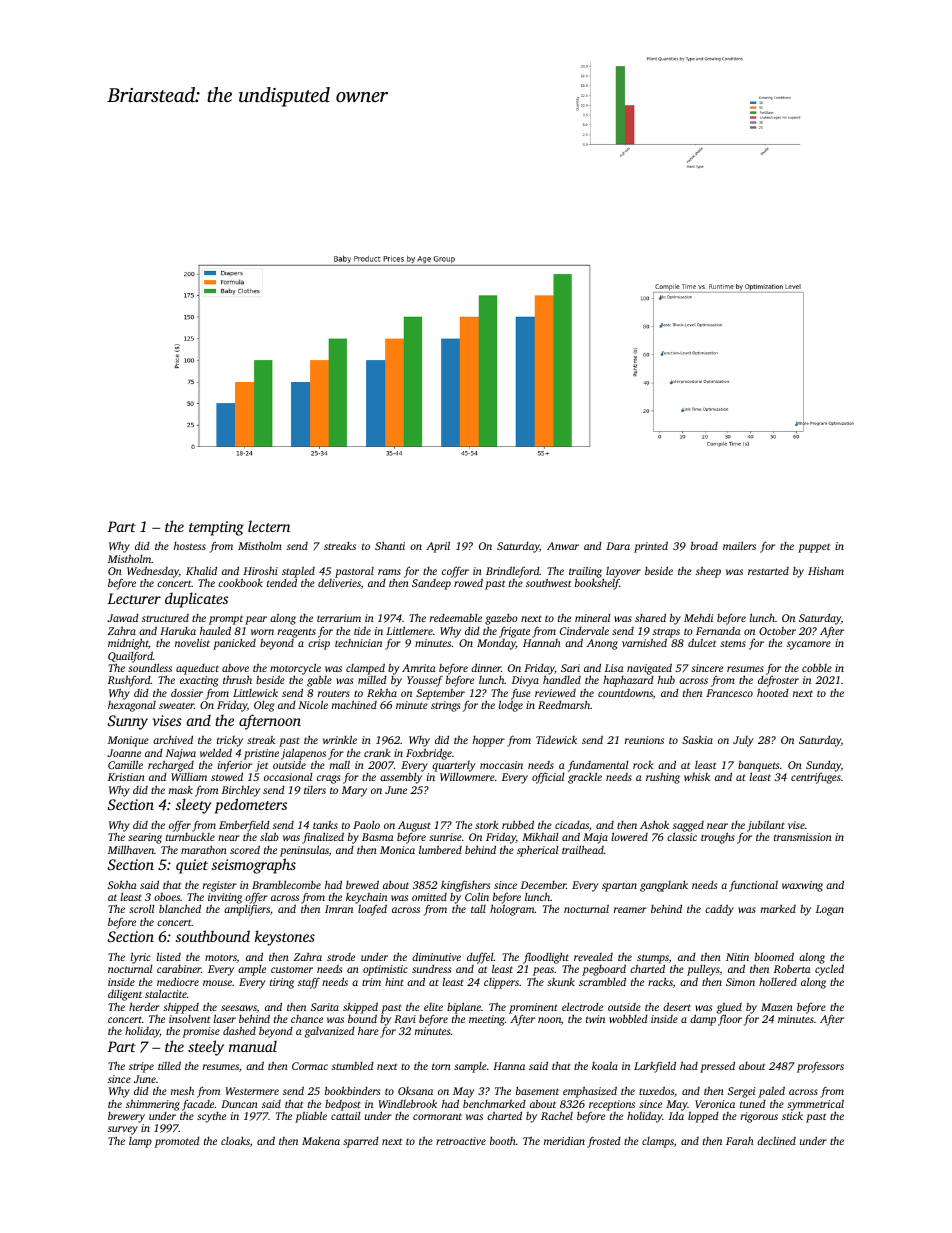 The height and width of the image is (1233, 952). I want to click on Monica, so click(397, 850).
